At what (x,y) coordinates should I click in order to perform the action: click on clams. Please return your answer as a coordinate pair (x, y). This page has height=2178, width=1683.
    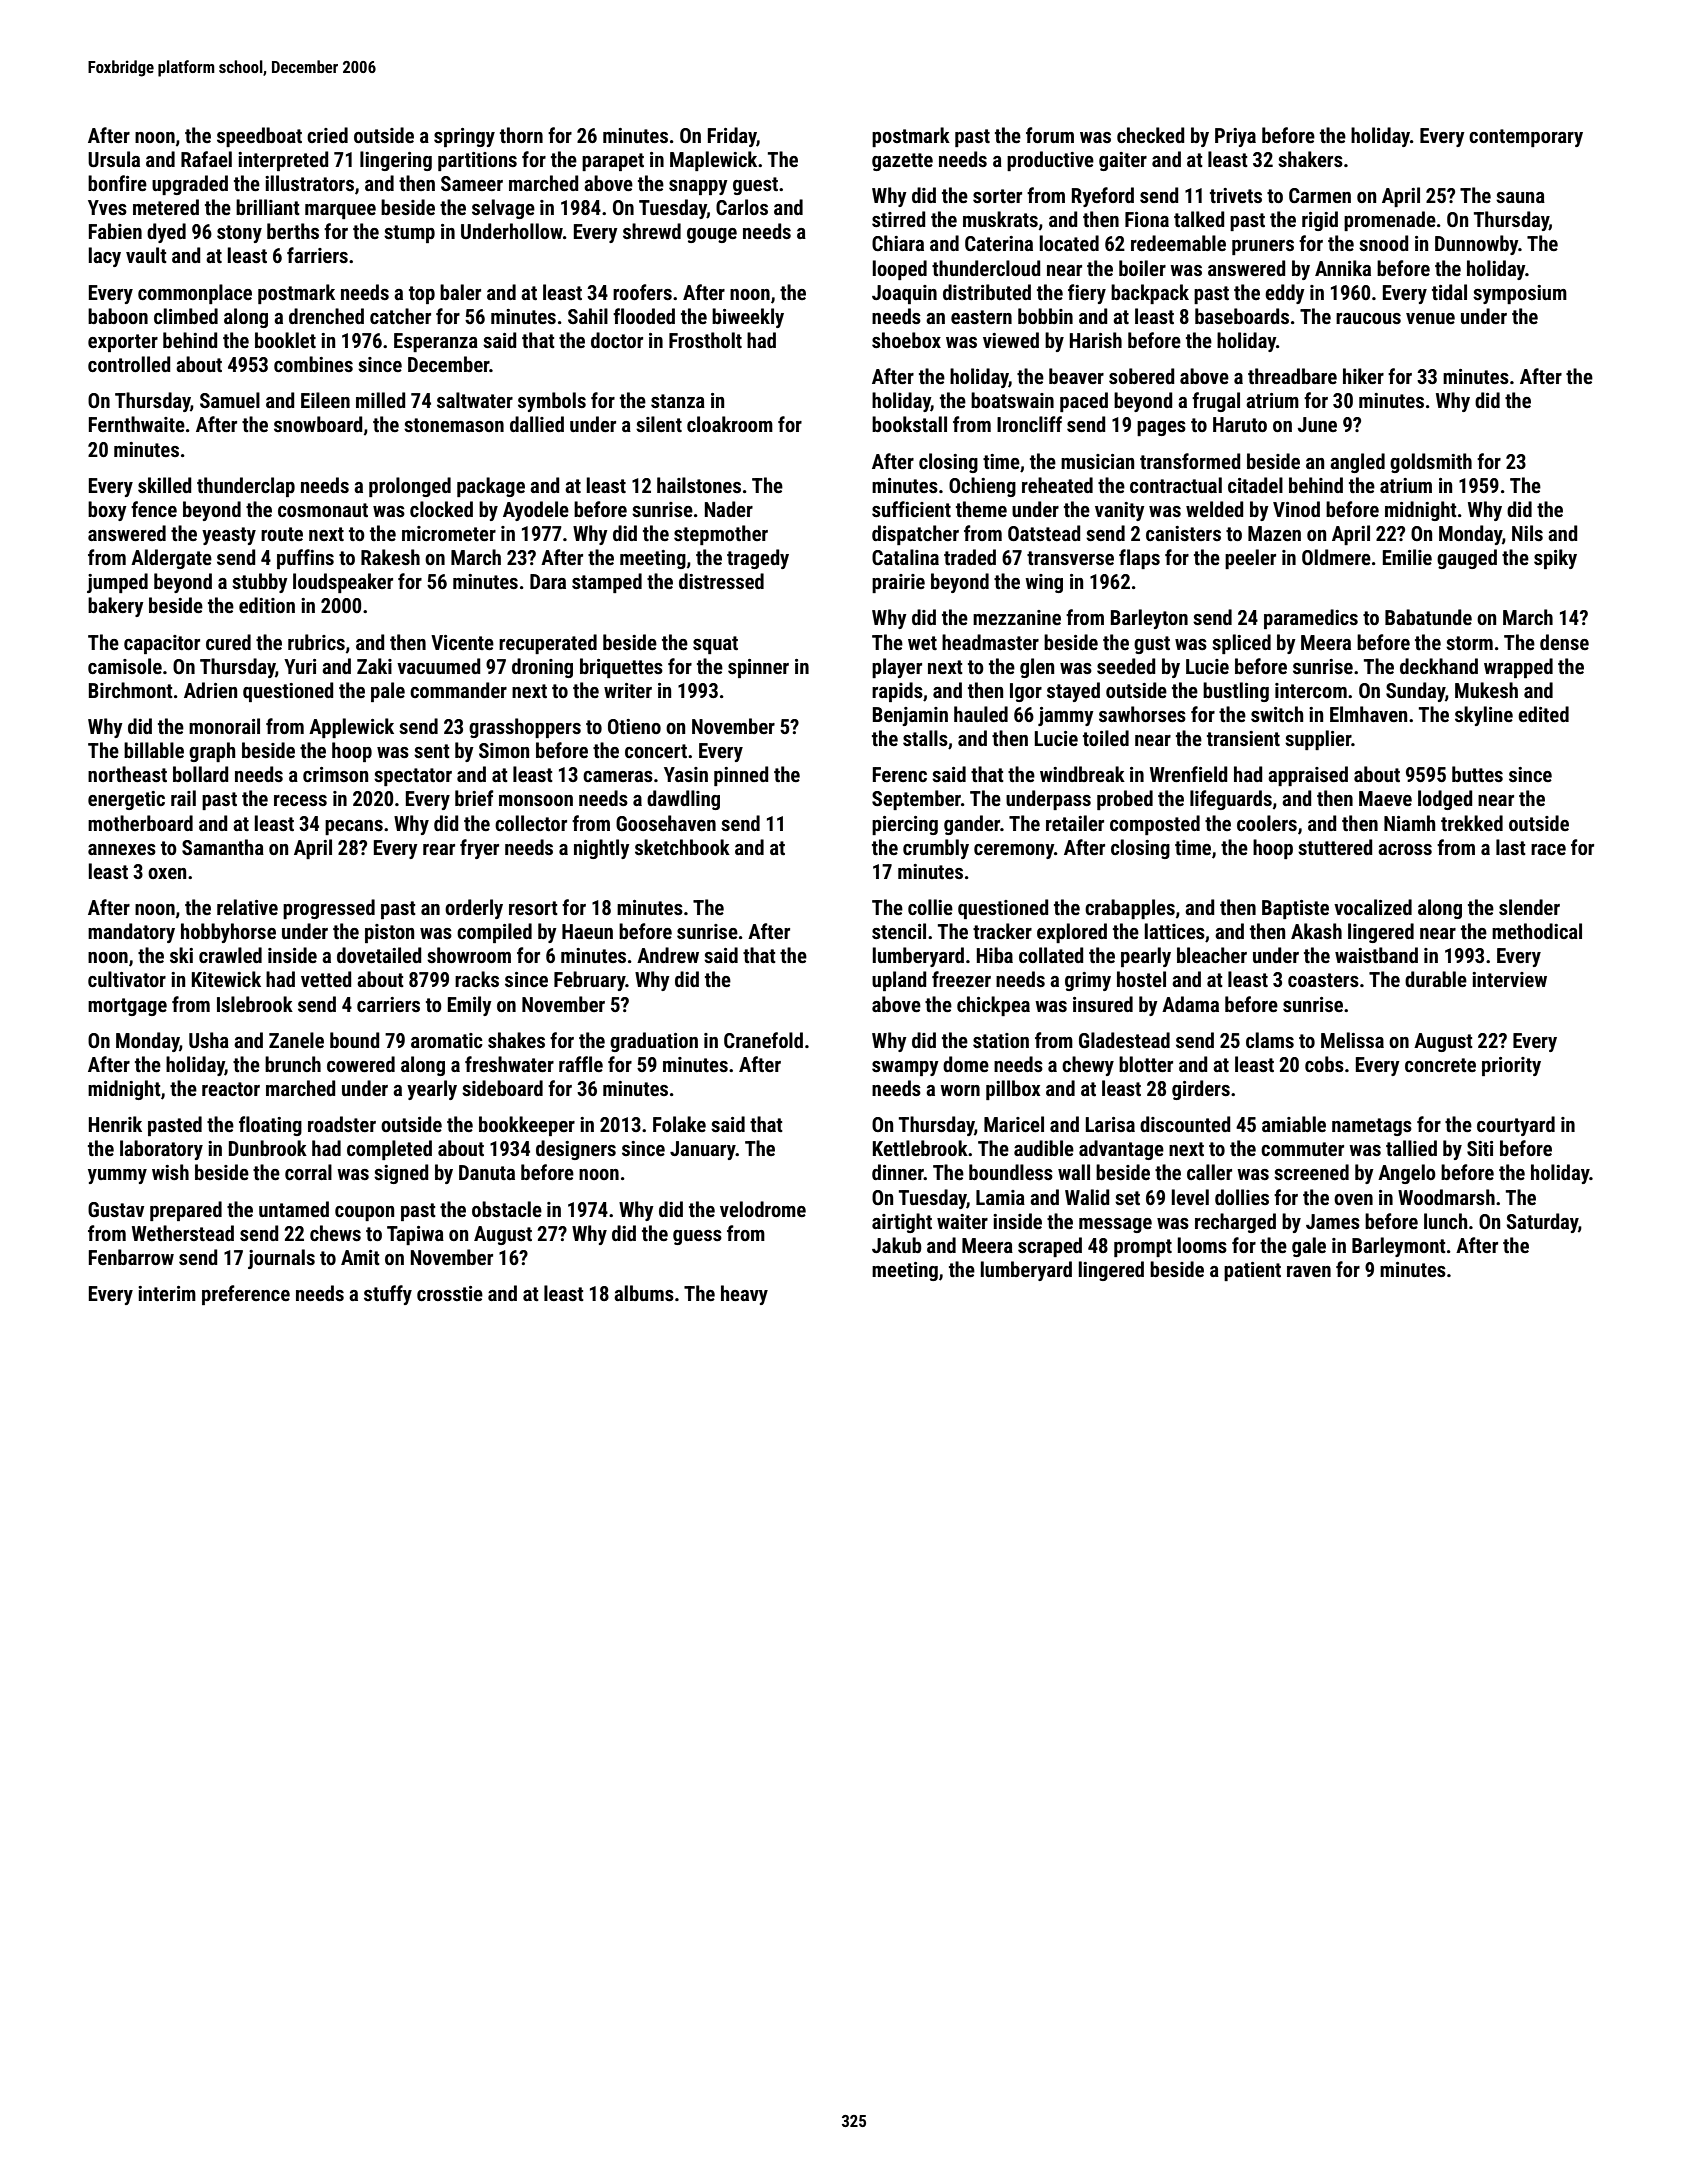
    Looking at the image, I should click on (1270, 1040).
